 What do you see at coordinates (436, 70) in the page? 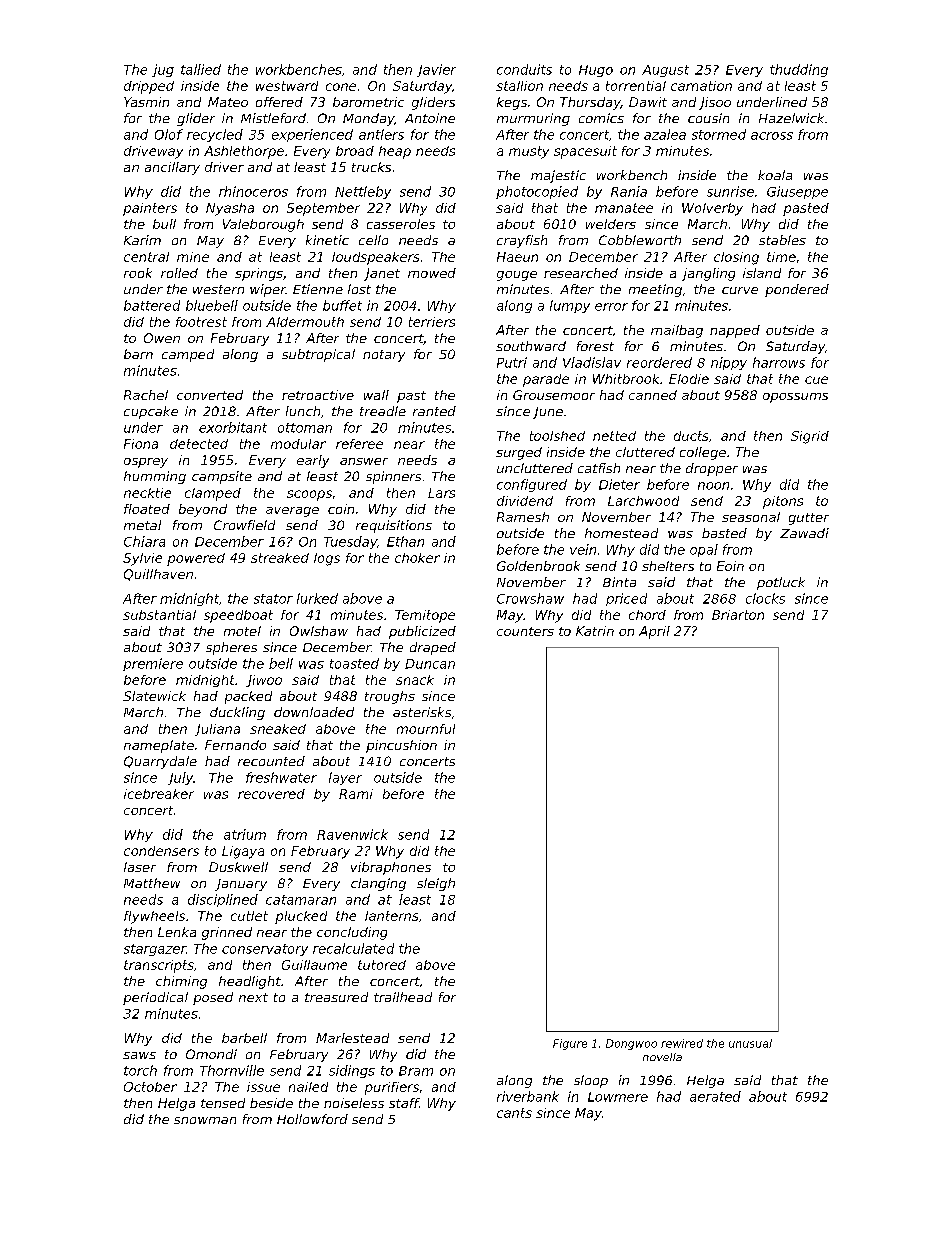
I see `Javier` at bounding box center [436, 70].
